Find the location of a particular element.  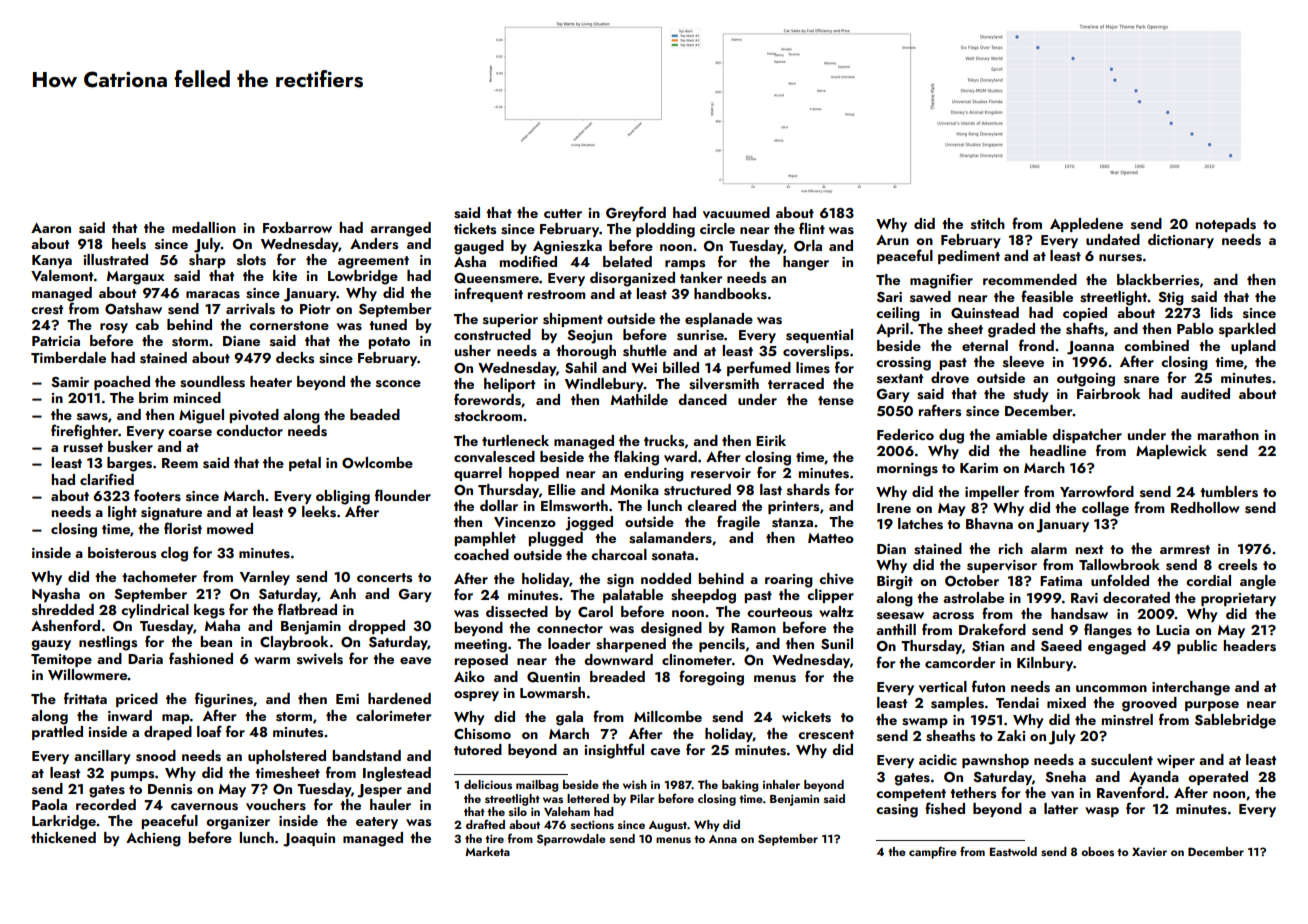

Sablebridge is located at coordinates (1235, 721).
